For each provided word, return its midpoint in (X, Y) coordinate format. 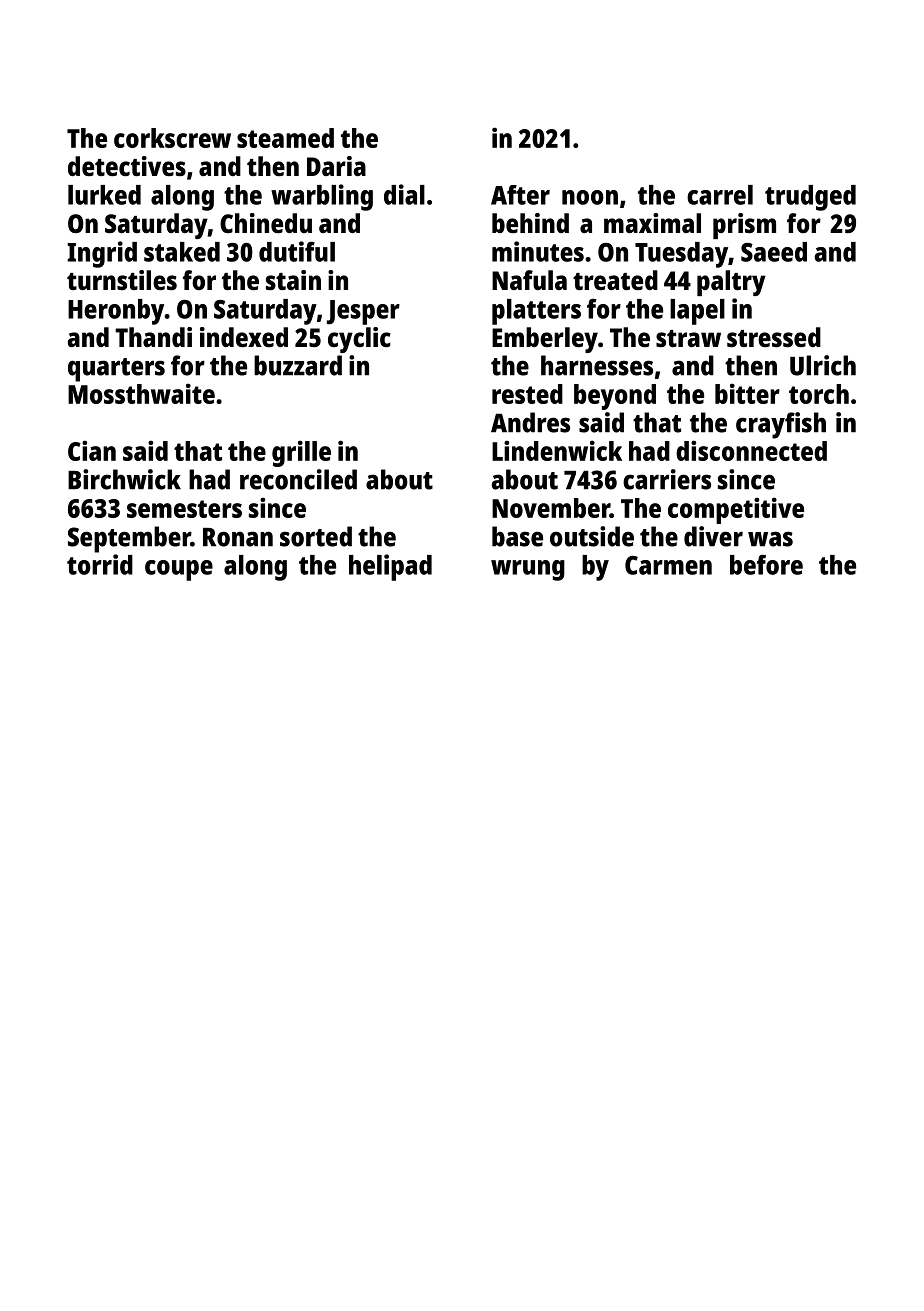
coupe (179, 570)
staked (182, 252)
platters (536, 312)
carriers (667, 479)
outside (592, 536)
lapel (697, 312)
